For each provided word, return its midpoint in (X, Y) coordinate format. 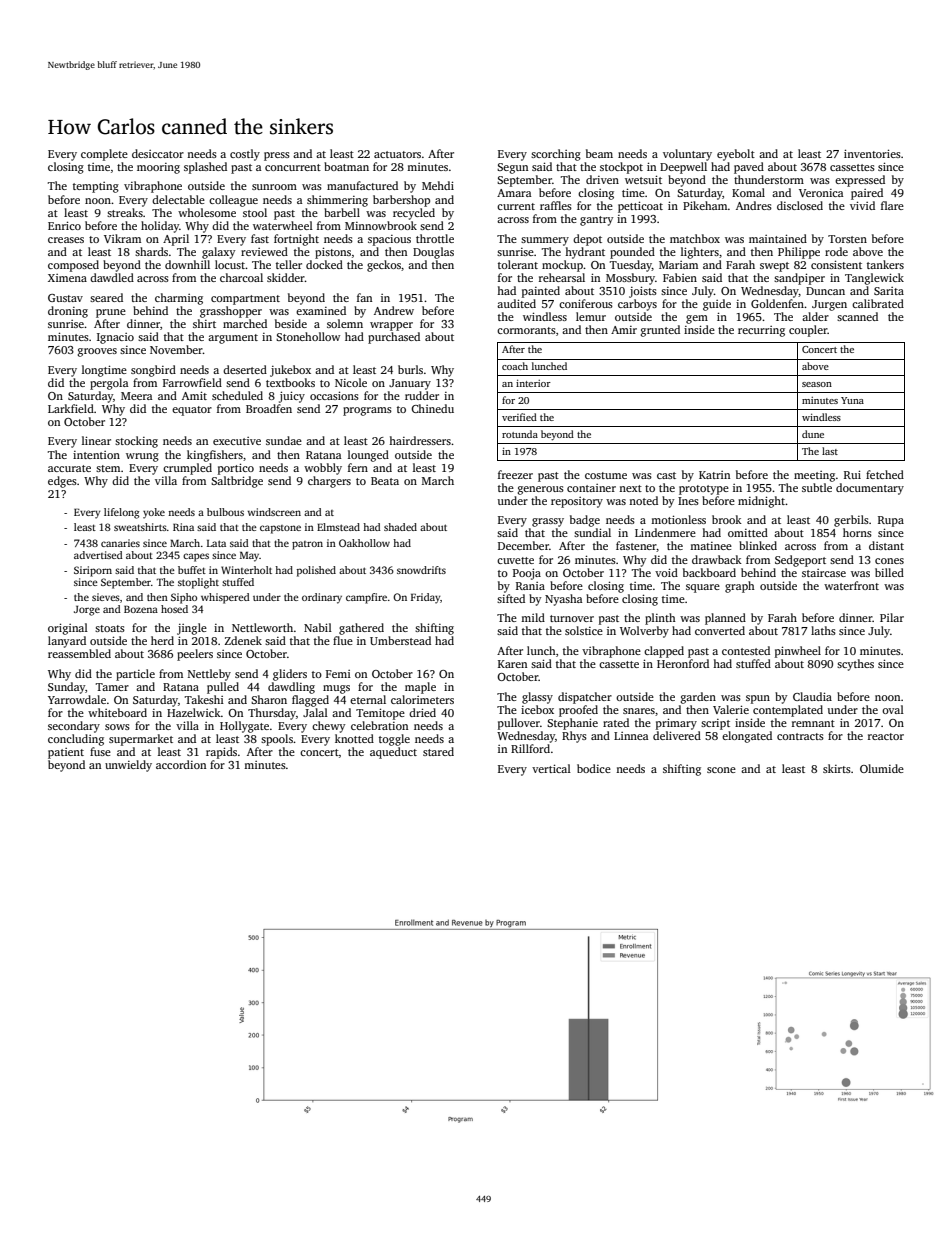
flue (343, 640)
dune (813, 434)
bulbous (225, 512)
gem (697, 319)
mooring (158, 168)
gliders (290, 675)
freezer (515, 474)
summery (545, 241)
